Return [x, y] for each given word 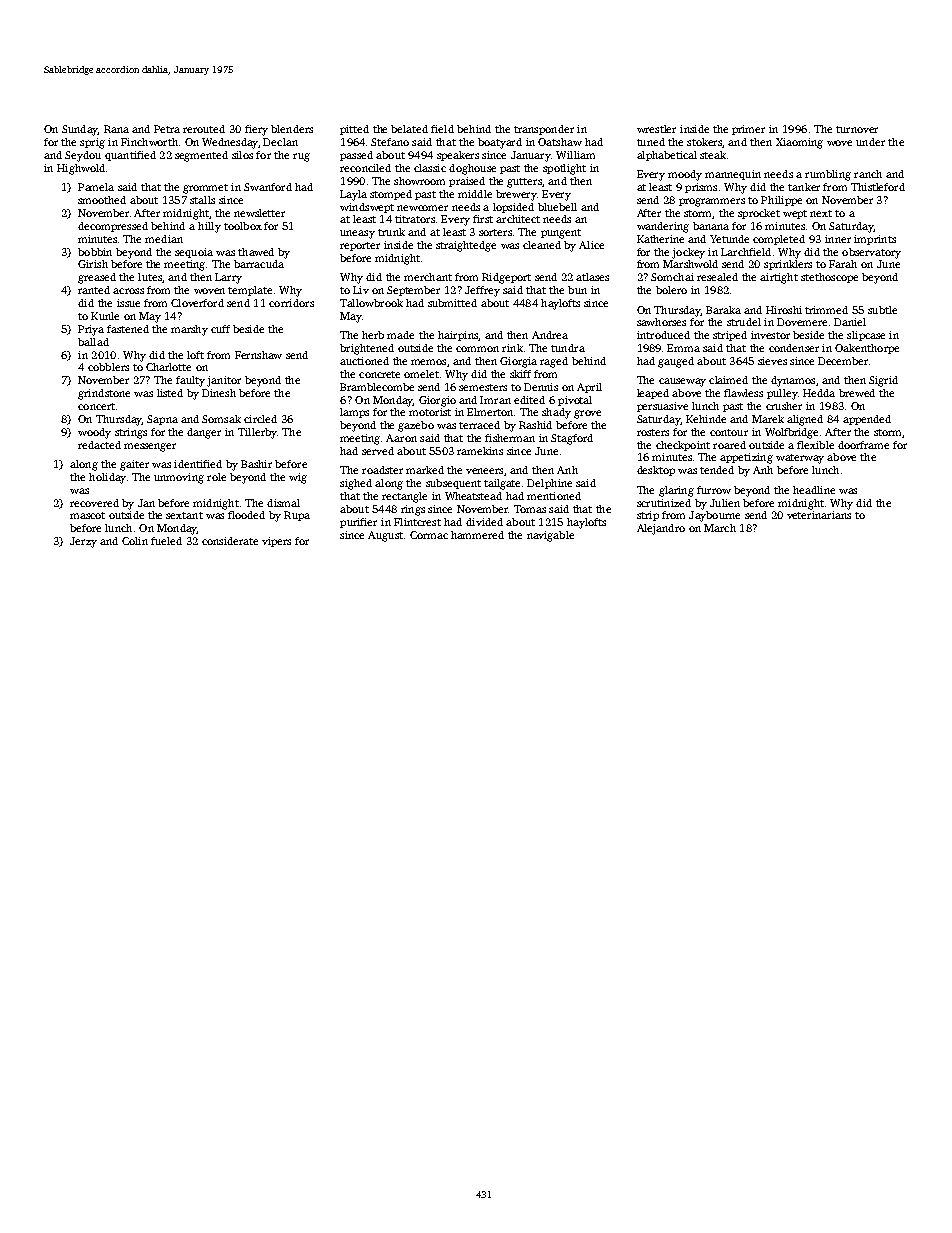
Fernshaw [258, 355]
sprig [92, 143]
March [720, 528]
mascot [87, 515]
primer [748, 130]
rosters [653, 432]
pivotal [575, 401]
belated [409, 129]
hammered [477, 535]
